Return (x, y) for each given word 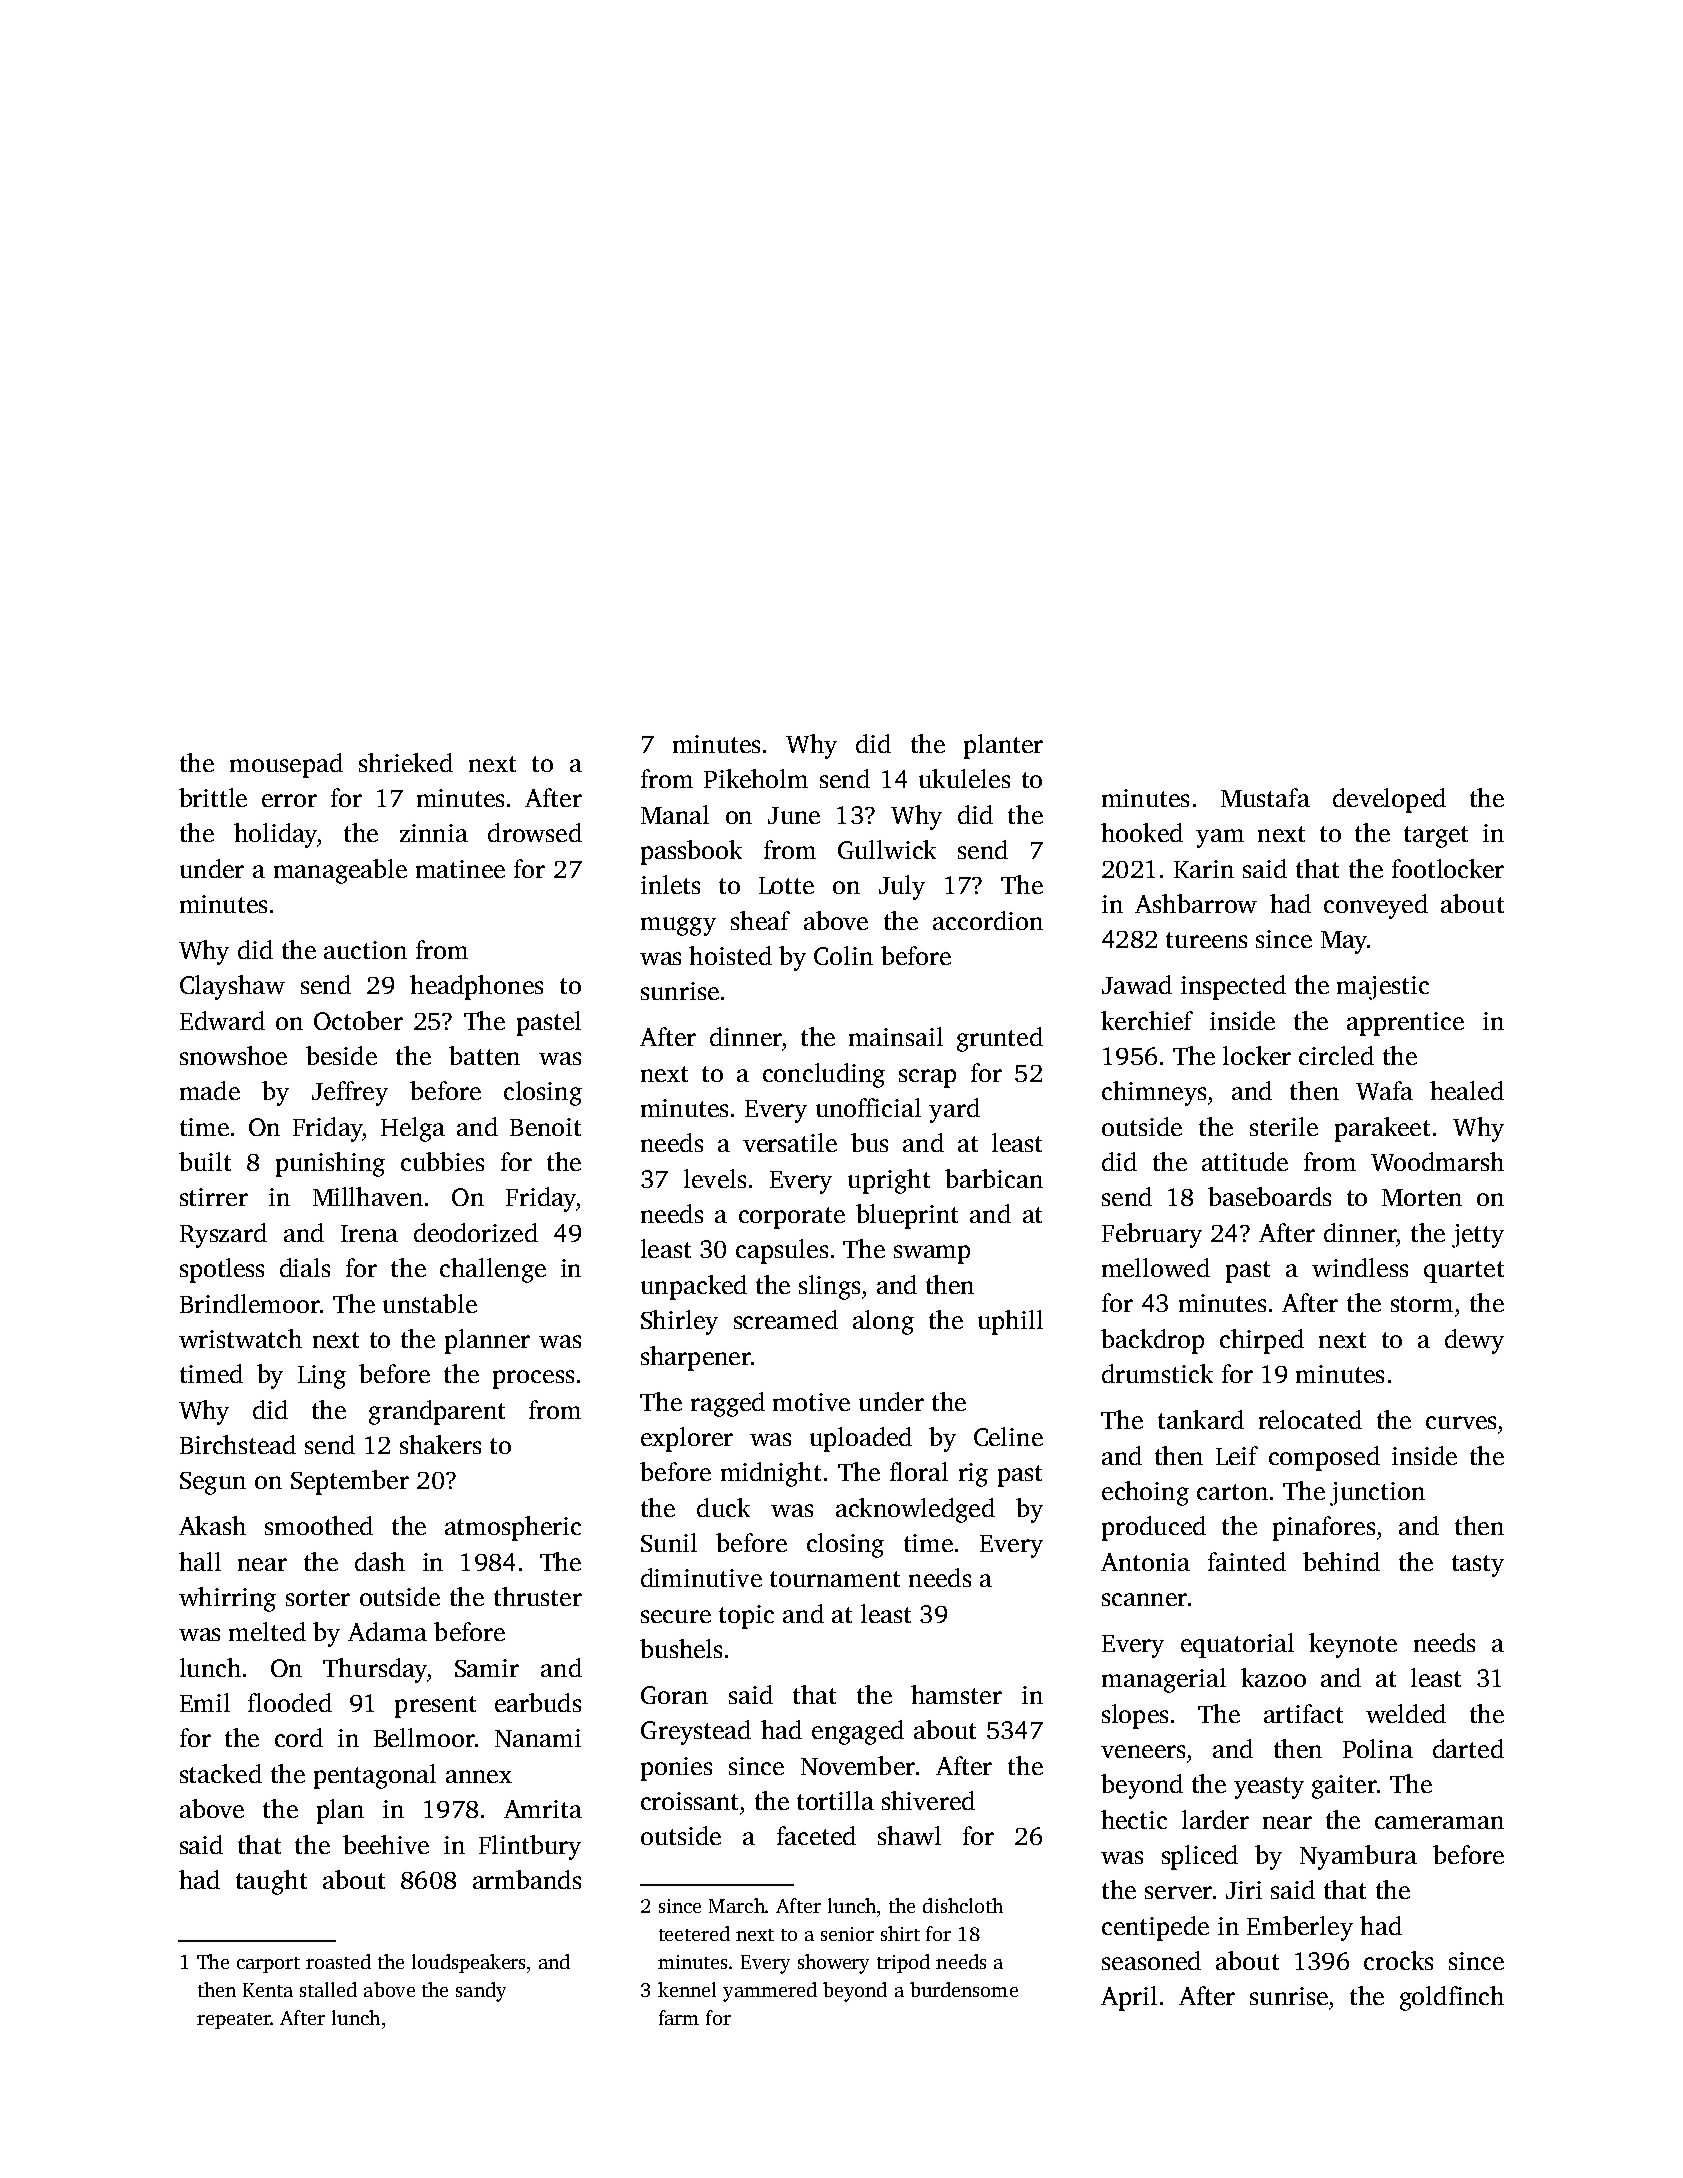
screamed (786, 1319)
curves (1461, 1422)
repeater (234, 2021)
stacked (221, 1773)
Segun (213, 1483)
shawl (909, 1835)
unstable (430, 1303)
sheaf (760, 920)
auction (365, 950)
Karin (1204, 869)
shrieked (406, 762)
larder (1215, 1819)
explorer (687, 1439)
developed (1389, 800)
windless (1360, 1267)
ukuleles (964, 778)
